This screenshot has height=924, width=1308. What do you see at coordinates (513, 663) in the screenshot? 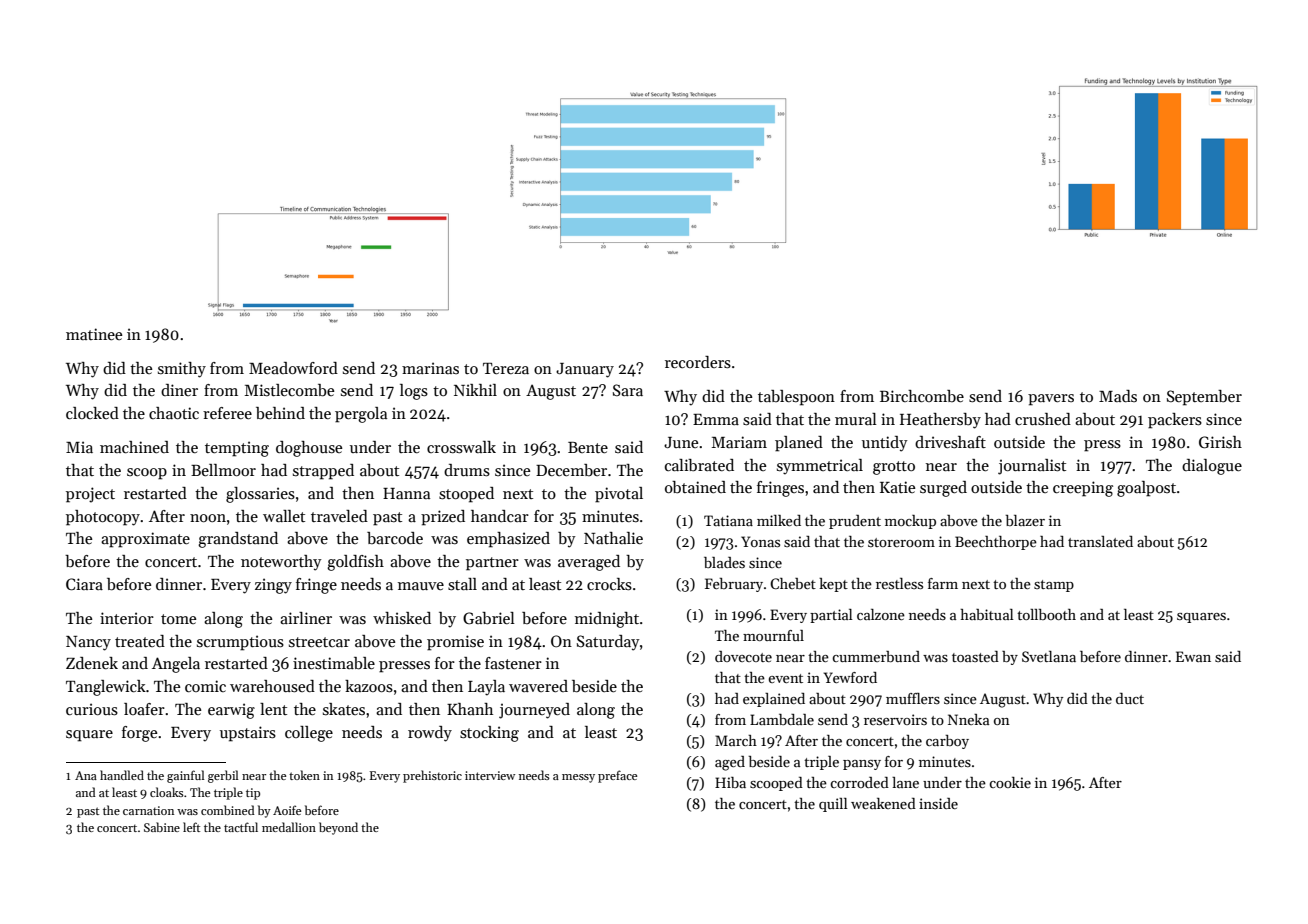
I see `fastener` at bounding box center [513, 663].
